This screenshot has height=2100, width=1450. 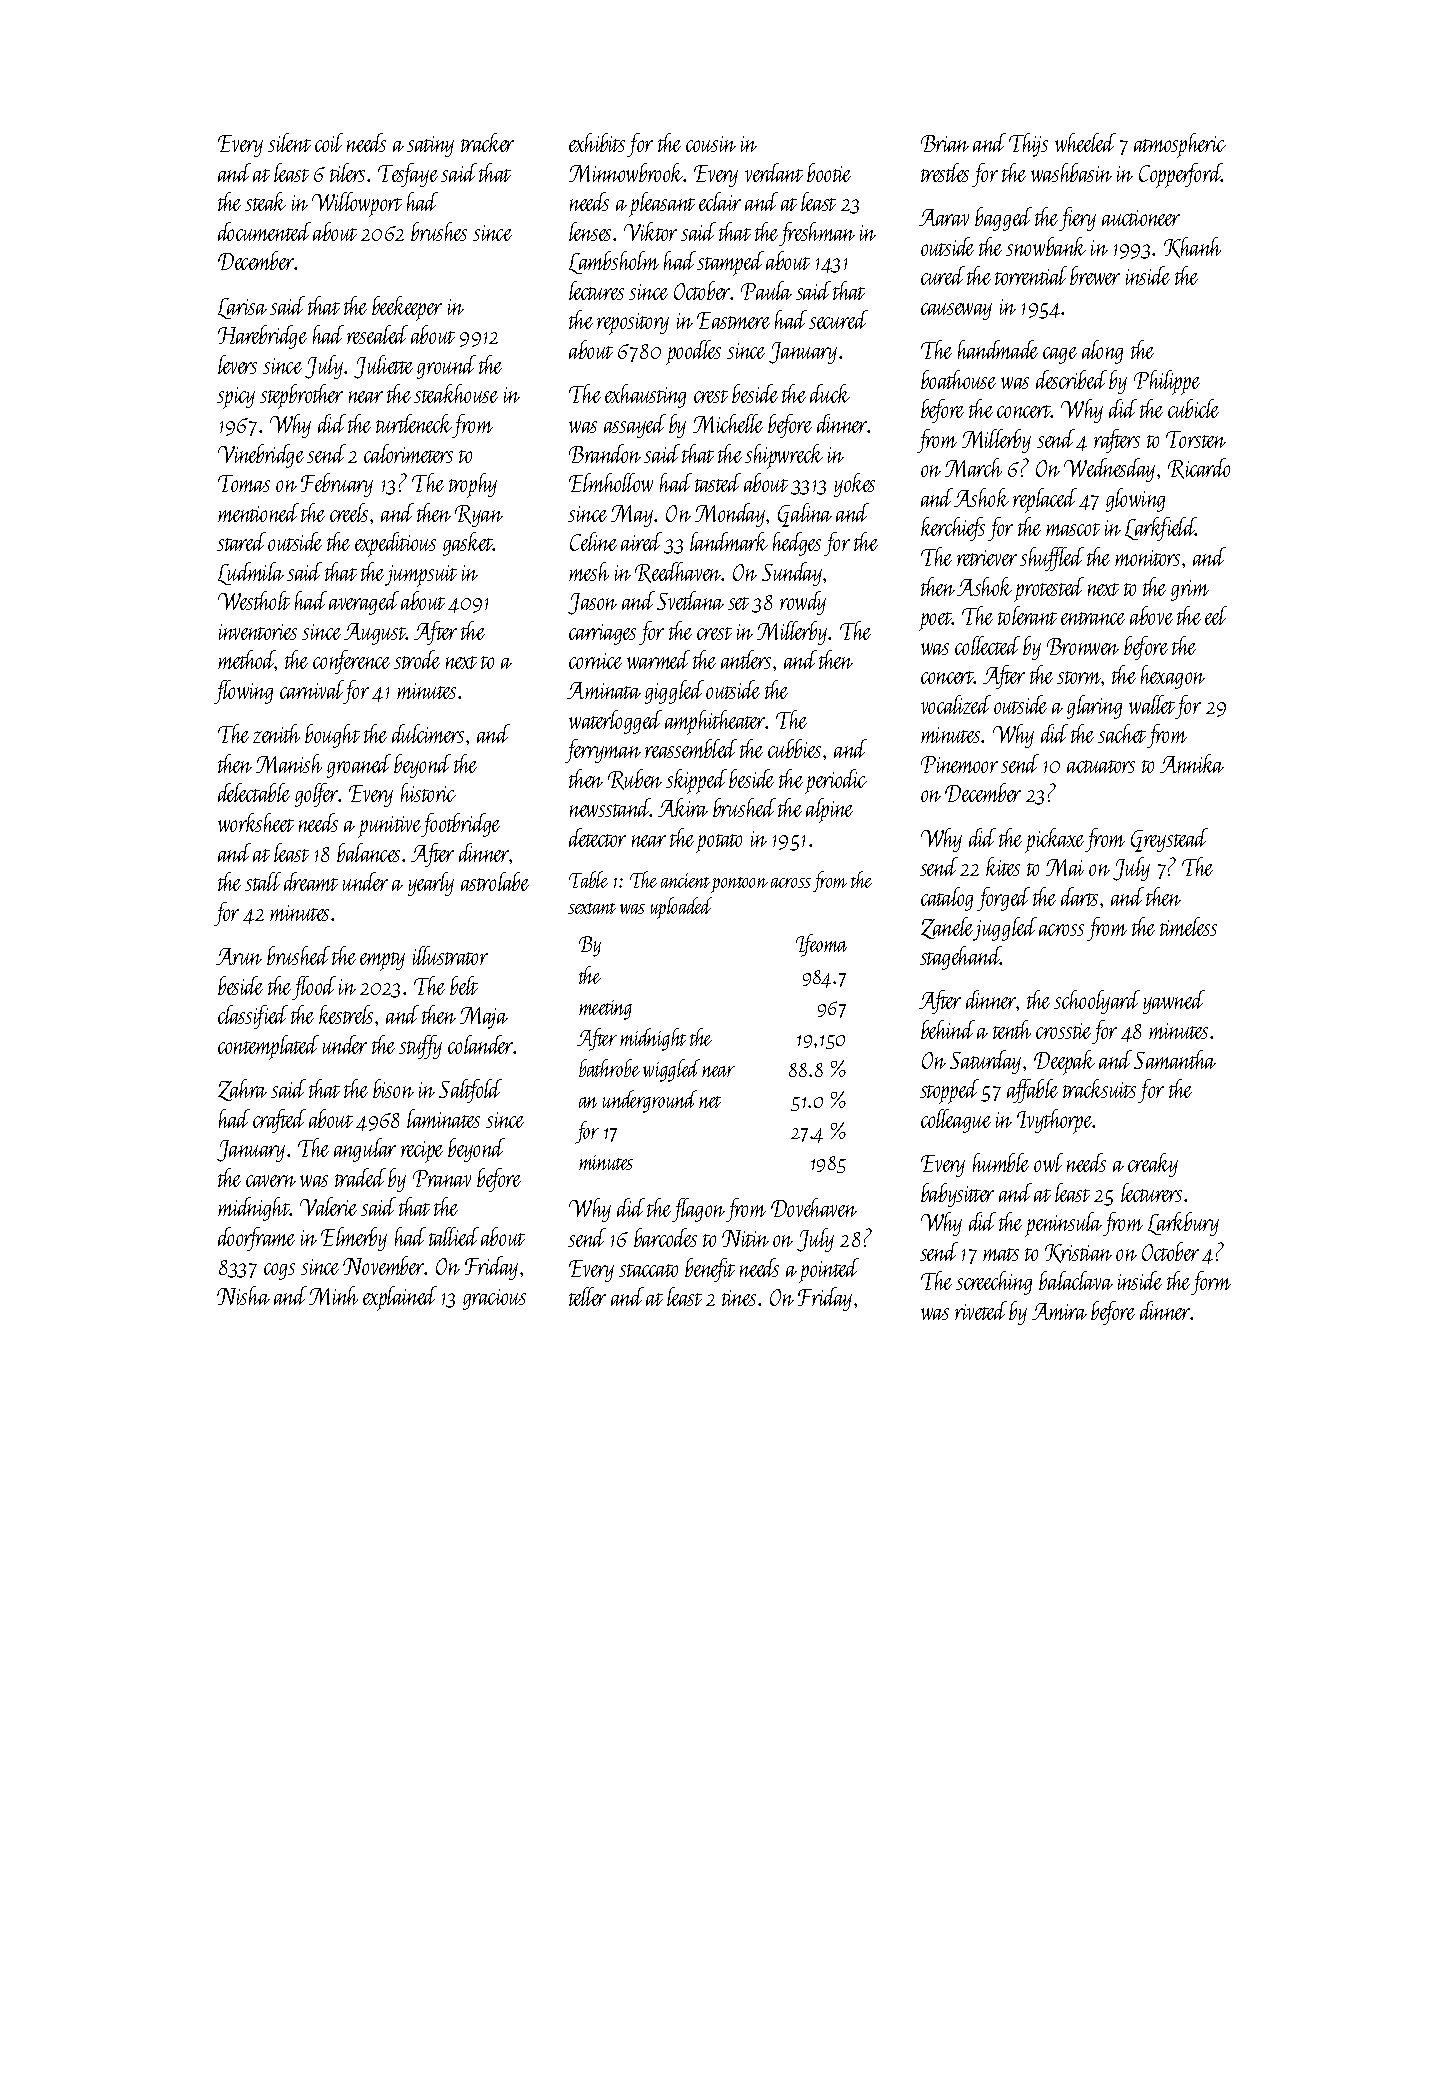 I want to click on schoolyard, so click(x=1097, y=1002).
